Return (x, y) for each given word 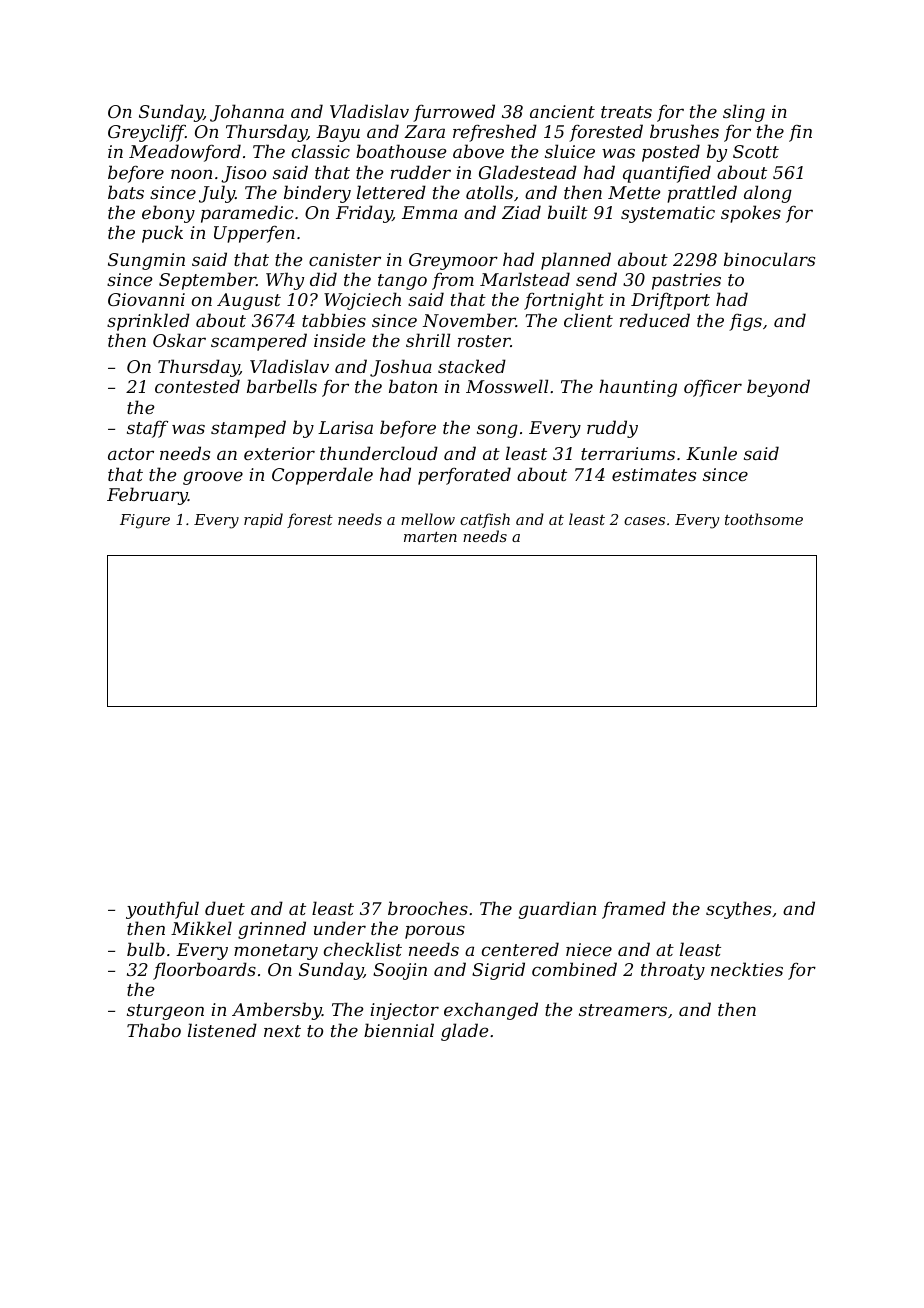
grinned (272, 930)
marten (430, 537)
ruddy (612, 429)
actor (131, 454)
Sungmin (146, 261)
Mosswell (507, 386)
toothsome (764, 519)
